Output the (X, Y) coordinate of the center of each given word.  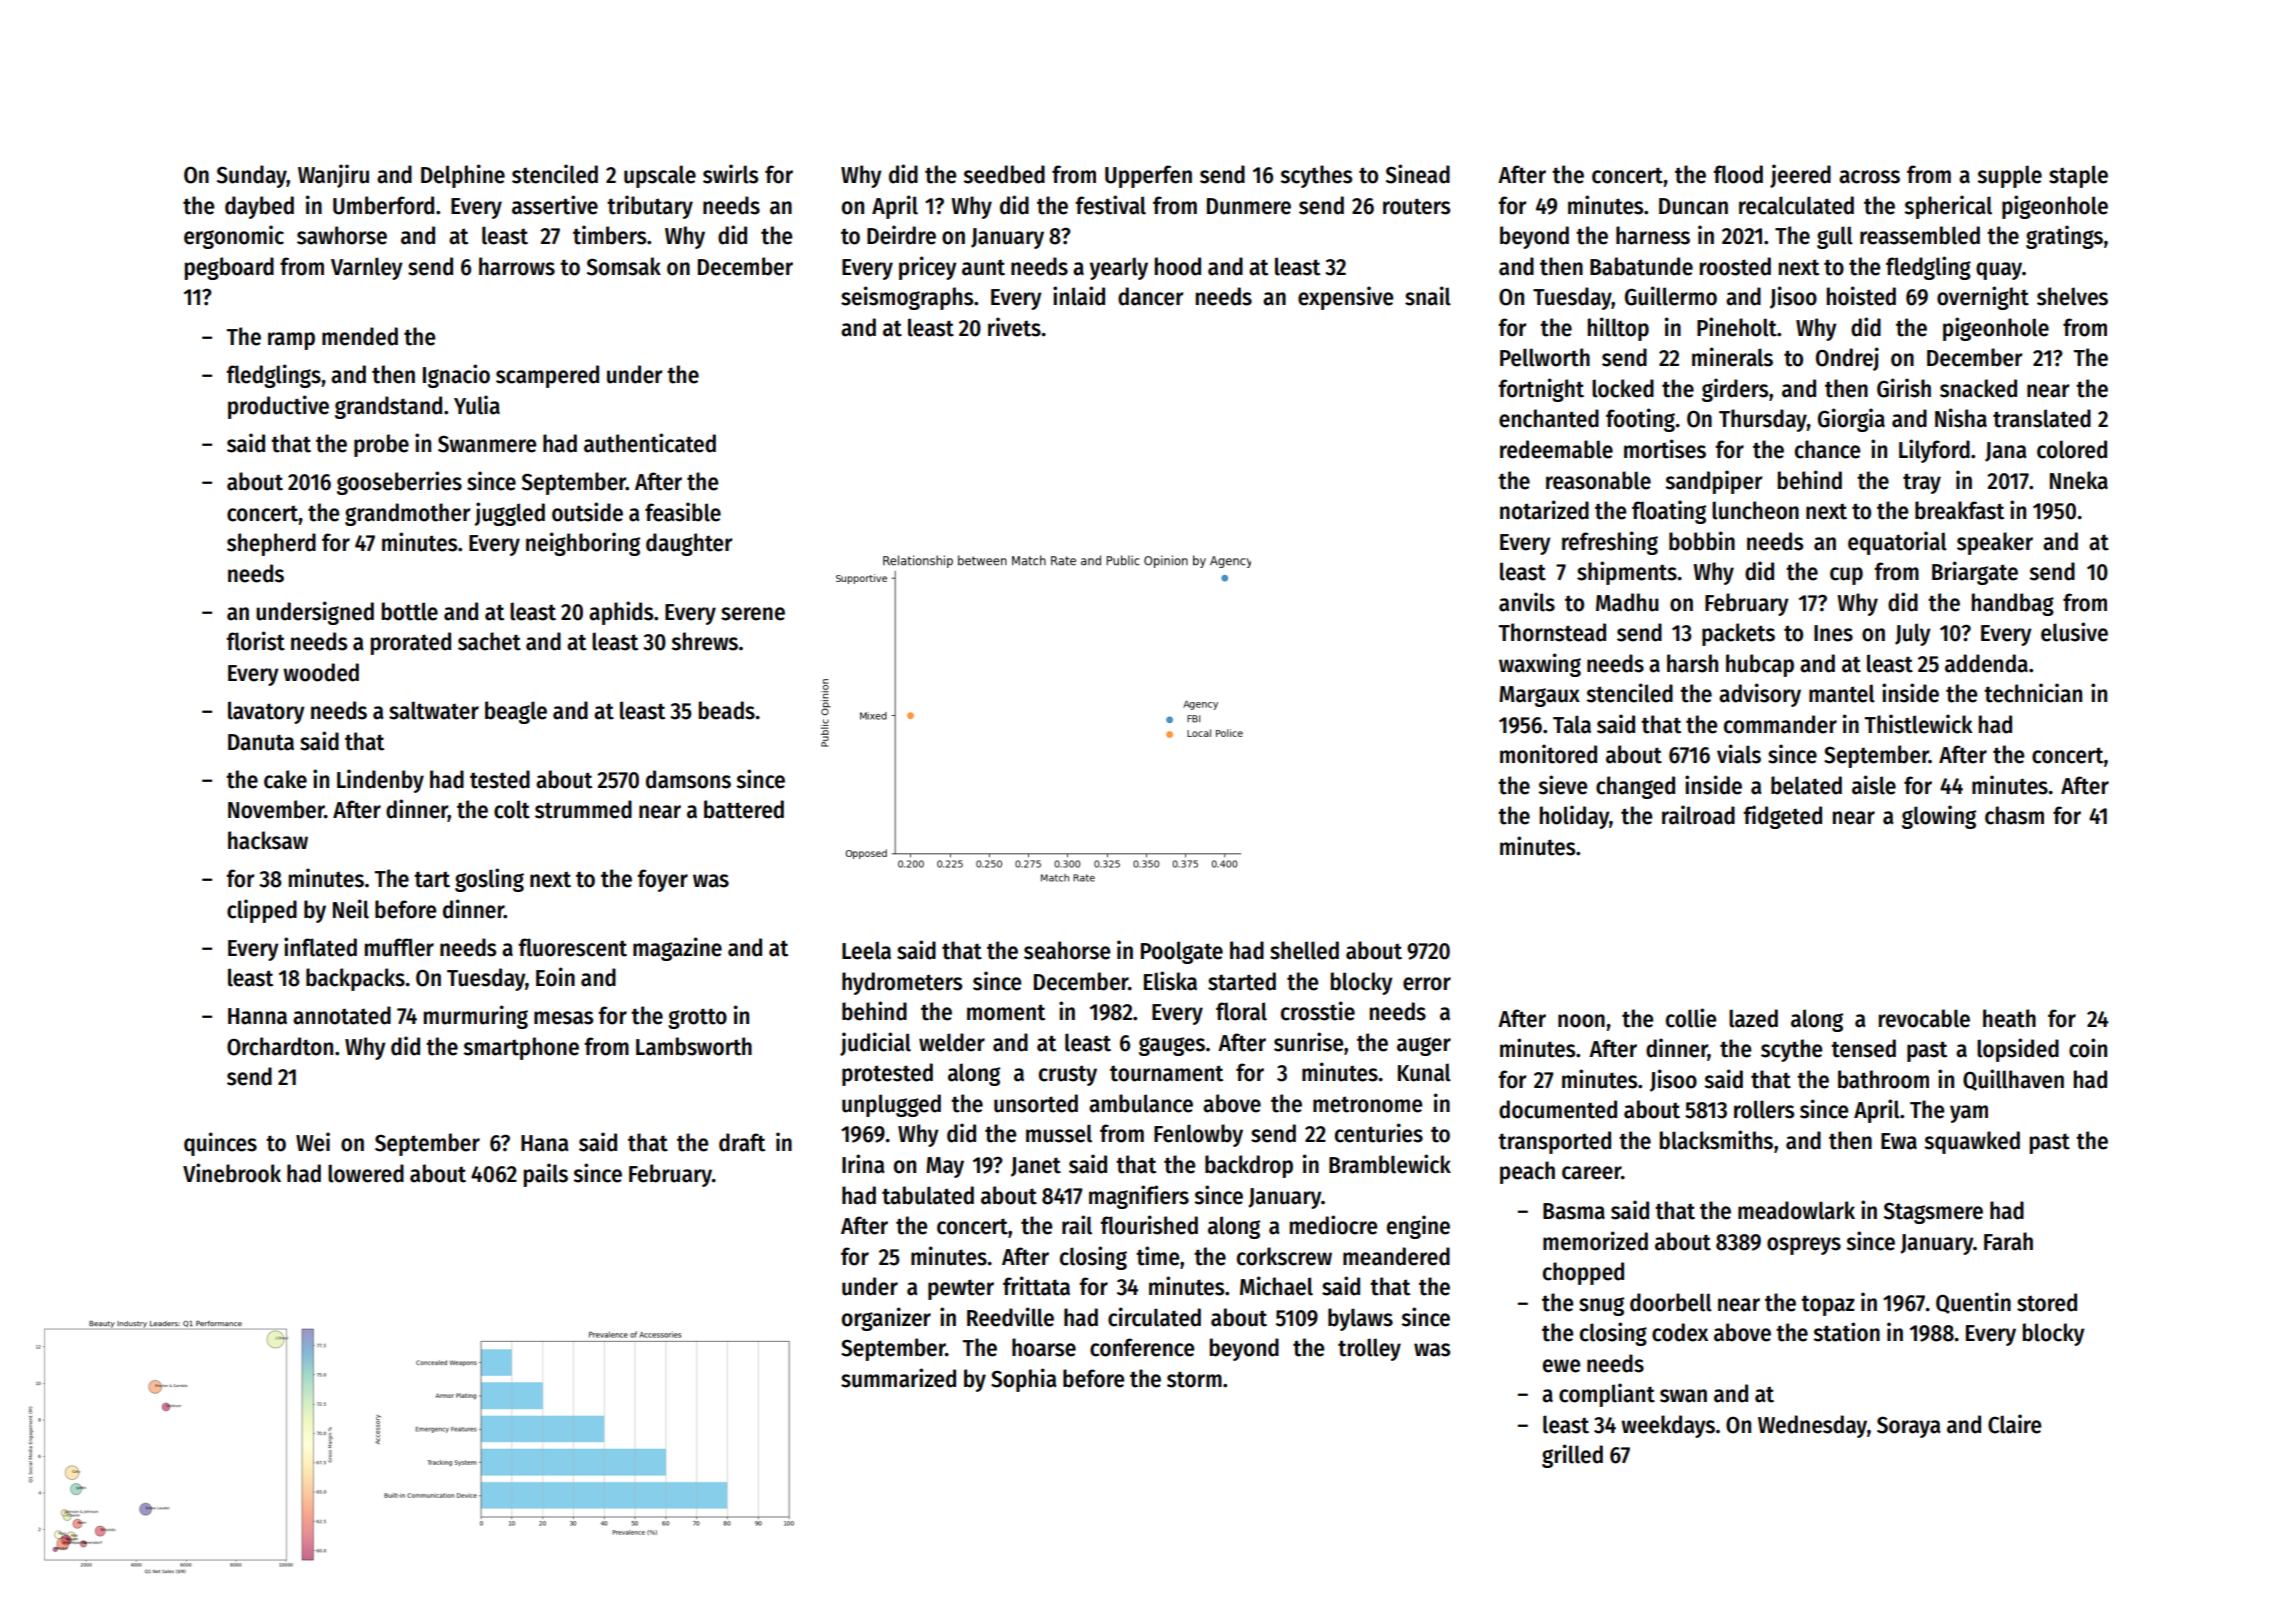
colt (512, 809)
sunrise (1308, 1042)
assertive (555, 205)
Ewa (1899, 1141)
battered (744, 809)
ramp (291, 341)
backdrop (1249, 1166)
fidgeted (1782, 817)
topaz (1828, 1305)
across (1869, 177)
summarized (898, 1378)
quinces (220, 1144)
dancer (1150, 296)
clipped (262, 911)
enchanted (1549, 418)
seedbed (1004, 174)
